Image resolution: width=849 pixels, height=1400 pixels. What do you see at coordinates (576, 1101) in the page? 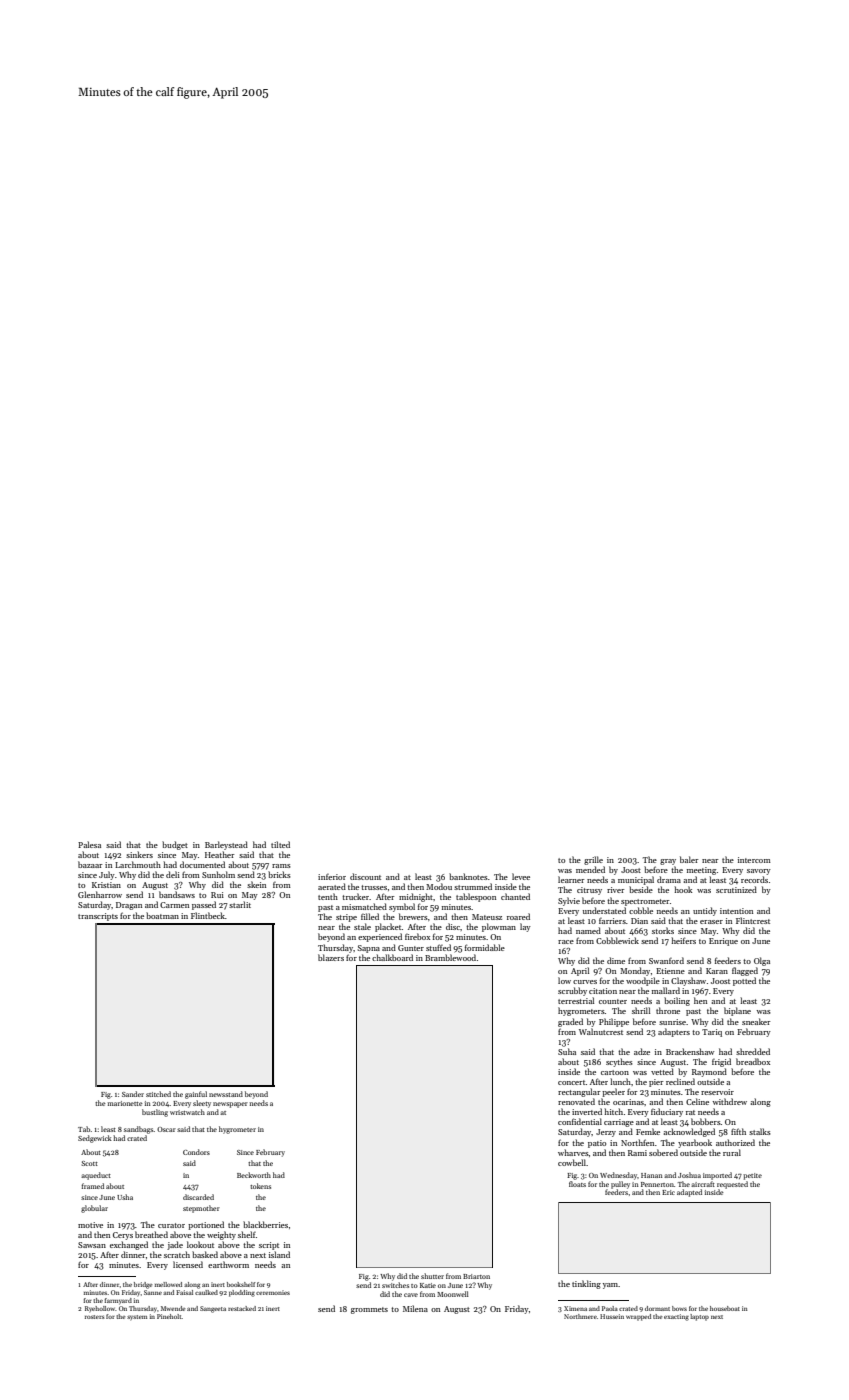
I see `renovated` at bounding box center [576, 1101].
